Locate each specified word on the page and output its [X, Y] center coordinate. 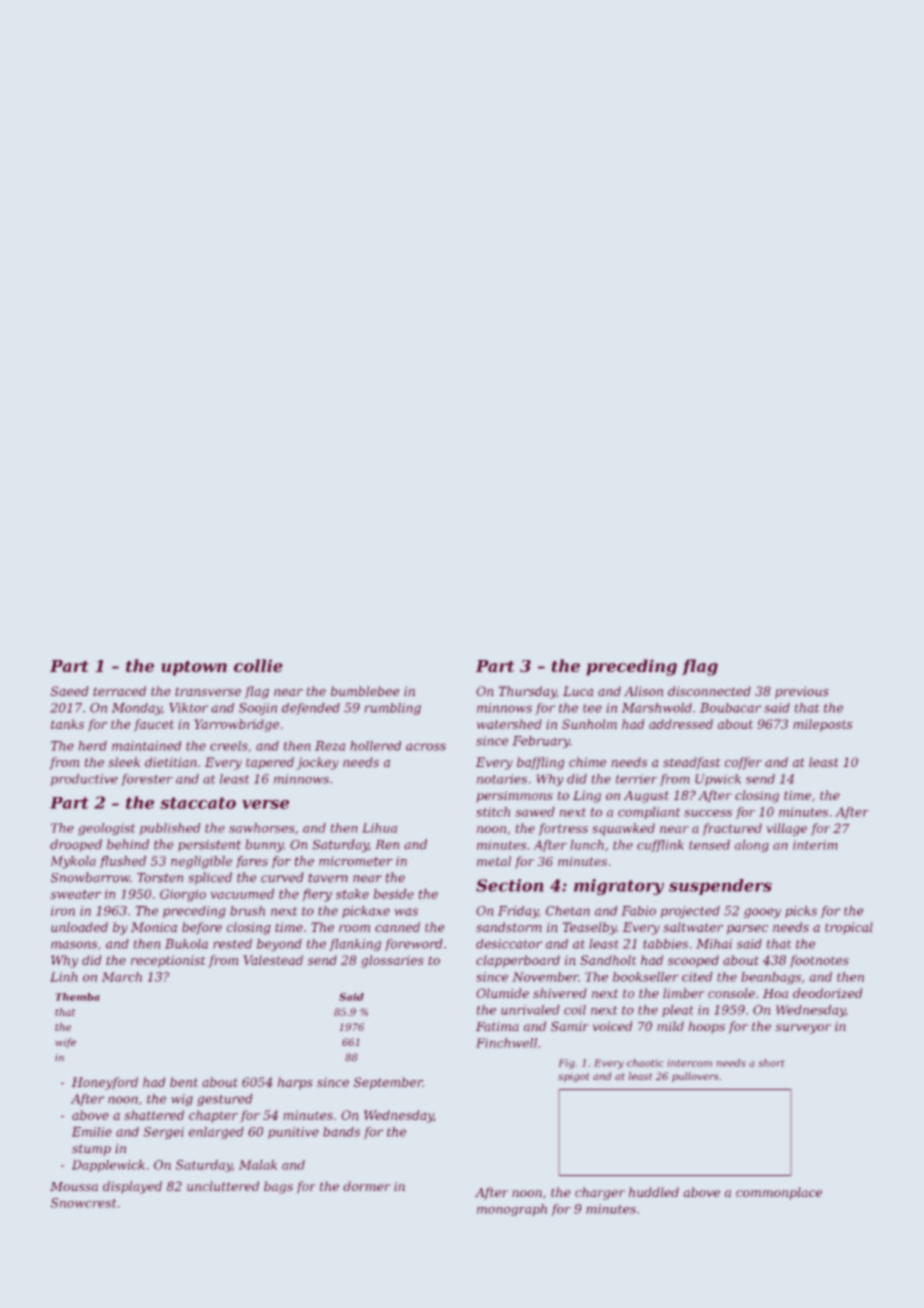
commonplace [779, 1193]
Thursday [528, 692]
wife [65, 1043]
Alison [643, 691]
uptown [194, 668]
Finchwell [506, 1043]
